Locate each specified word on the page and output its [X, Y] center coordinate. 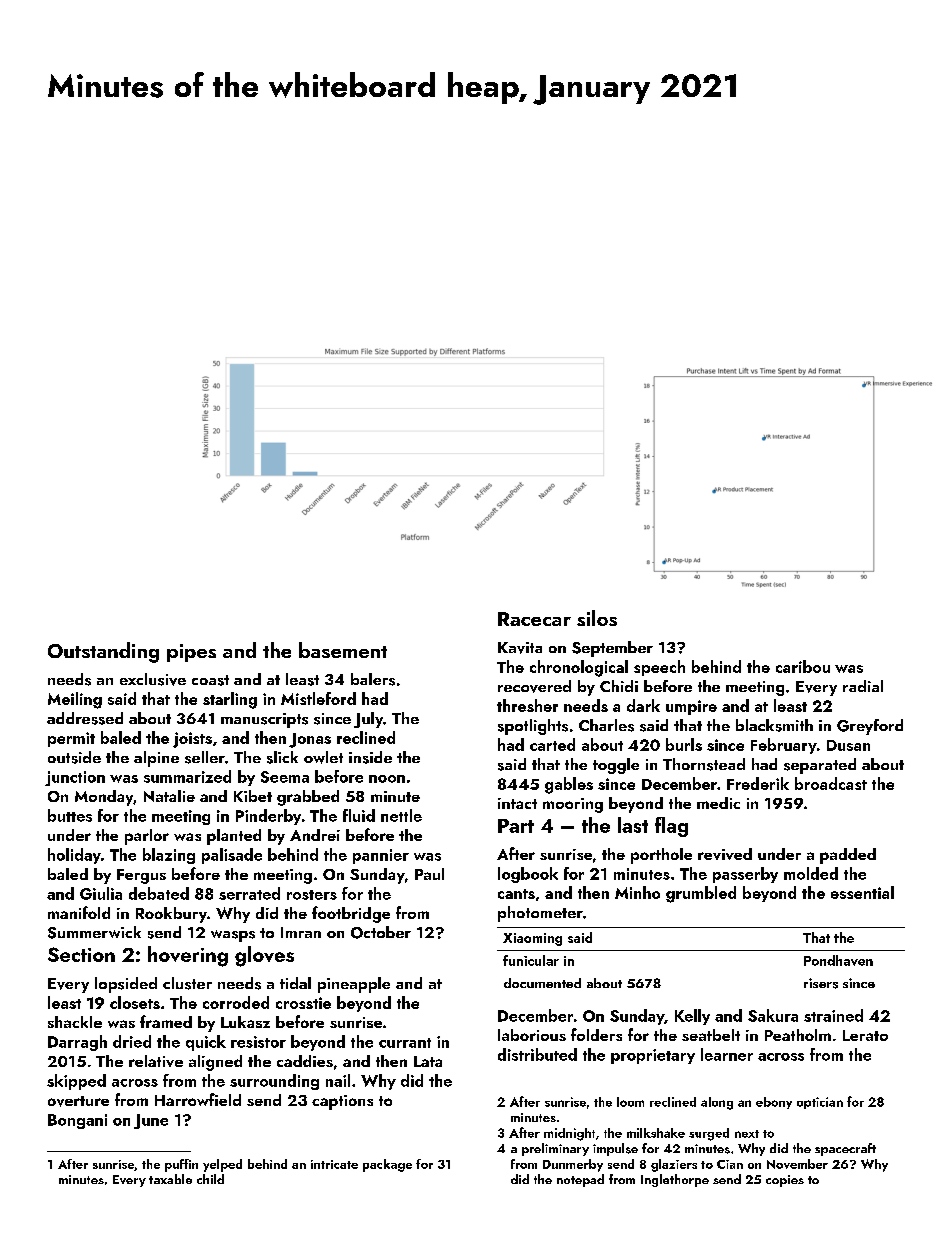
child [210, 1179]
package [387, 1165]
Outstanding [103, 652]
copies [785, 1181]
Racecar [534, 619]
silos [597, 618]
